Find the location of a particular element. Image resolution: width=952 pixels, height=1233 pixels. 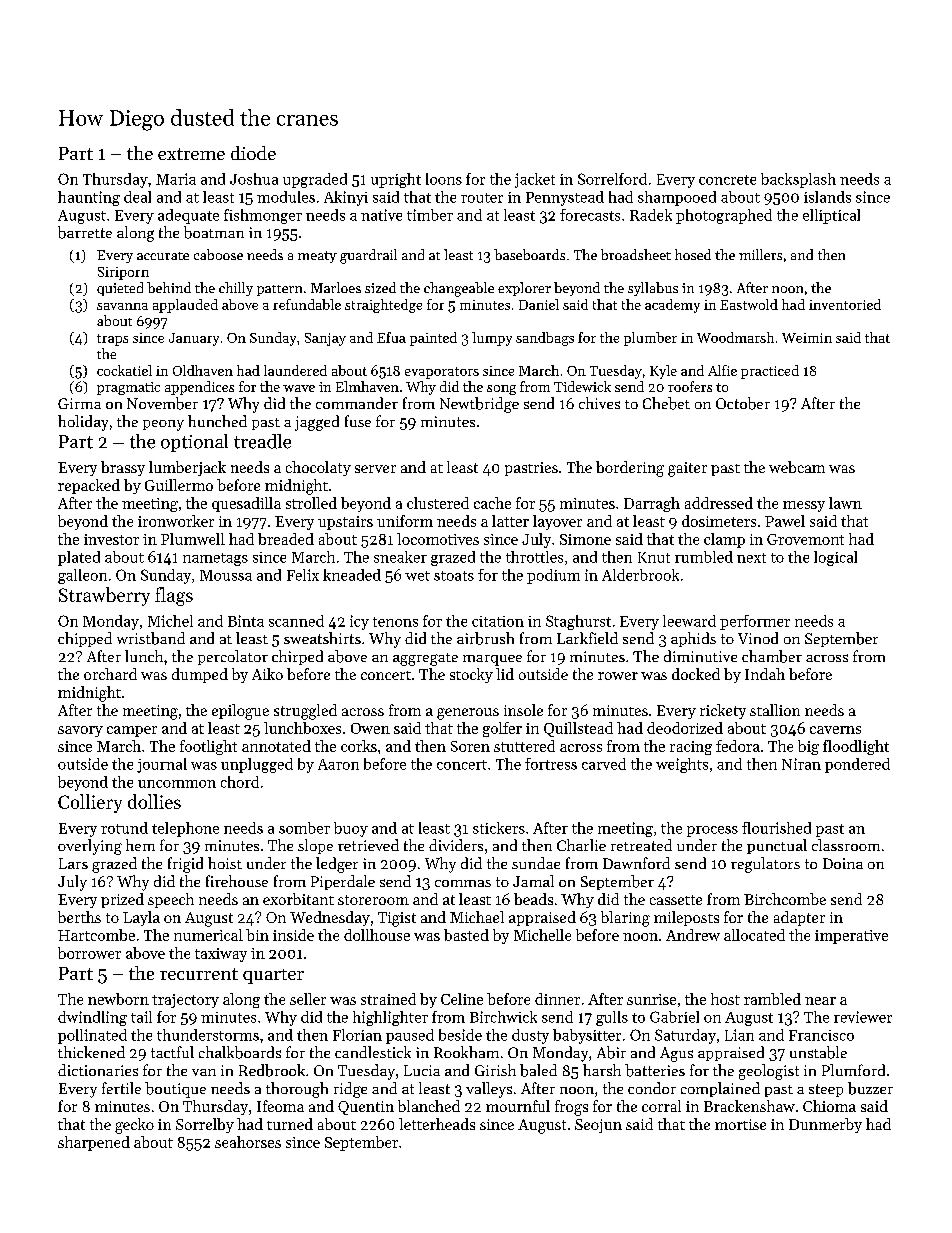

seahorses is located at coordinates (248, 1142).
